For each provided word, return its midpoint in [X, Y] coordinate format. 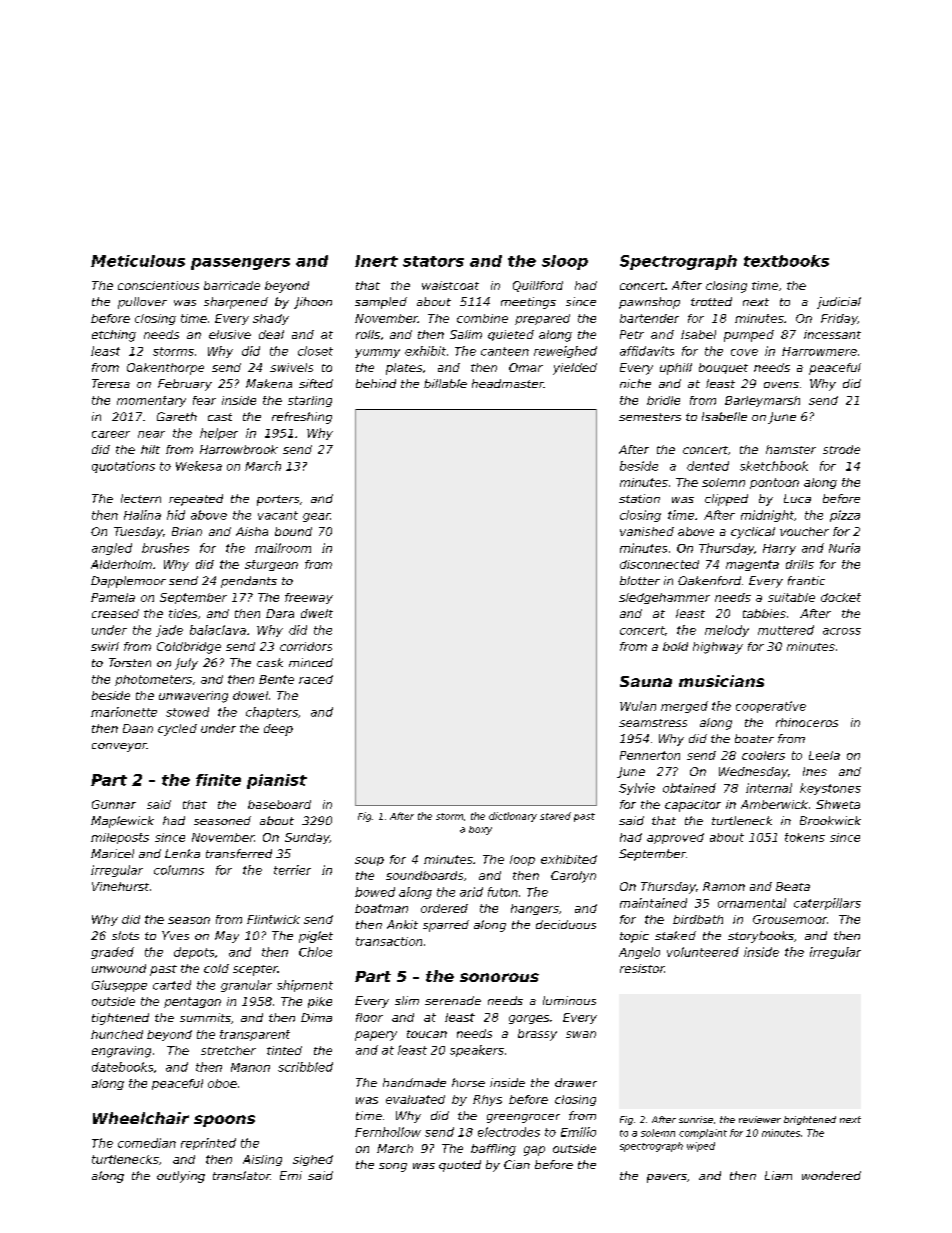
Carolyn [573, 877]
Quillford [538, 286]
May [227, 937]
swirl [105, 646]
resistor [642, 968]
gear [316, 517]
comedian [147, 1143]
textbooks [786, 261]
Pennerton [650, 755]
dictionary [513, 817]
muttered [786, 630]
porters [278, 500]
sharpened [236, 303]
